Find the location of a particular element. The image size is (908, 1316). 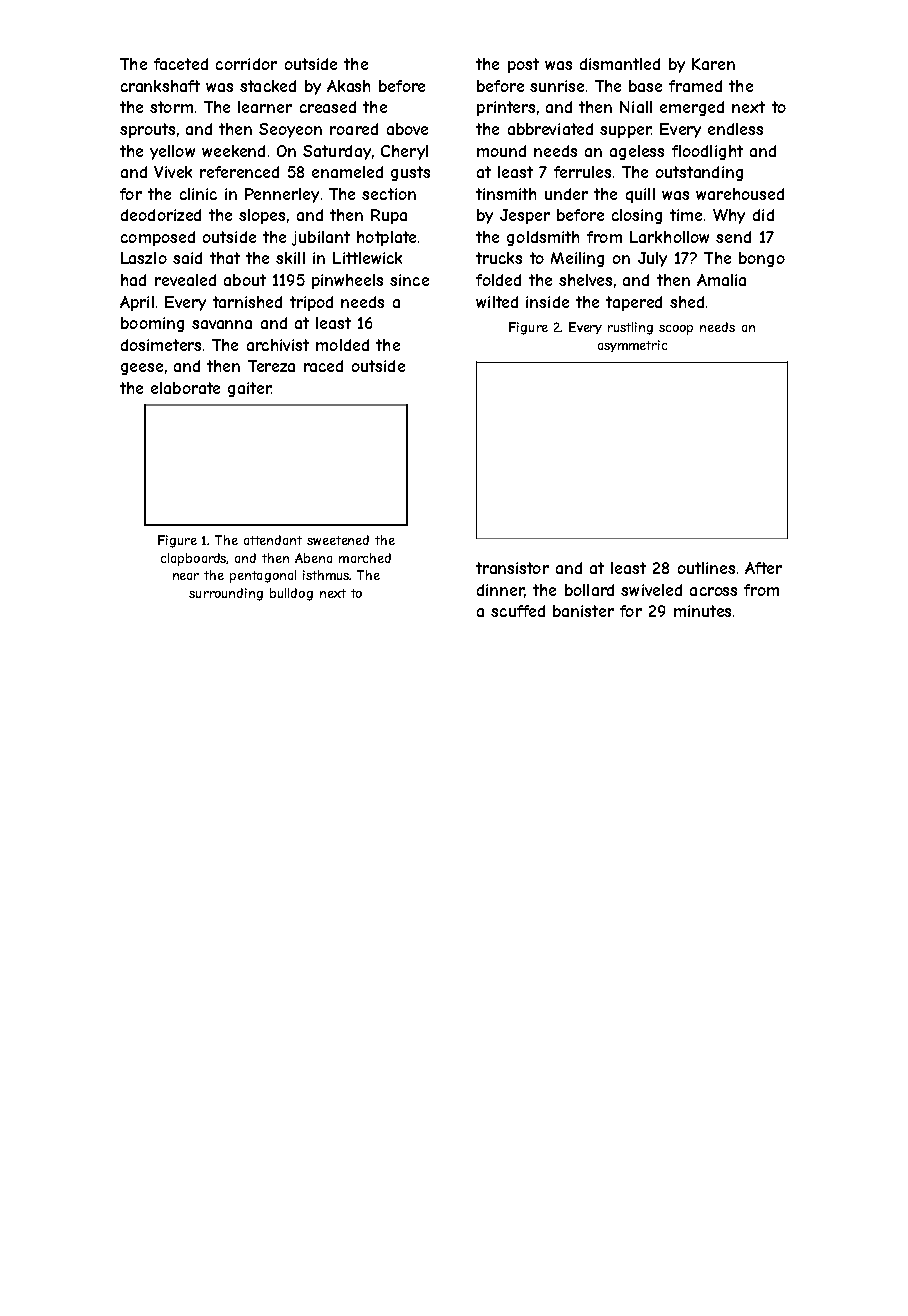

minutes is located at coordinates (702, 611).
